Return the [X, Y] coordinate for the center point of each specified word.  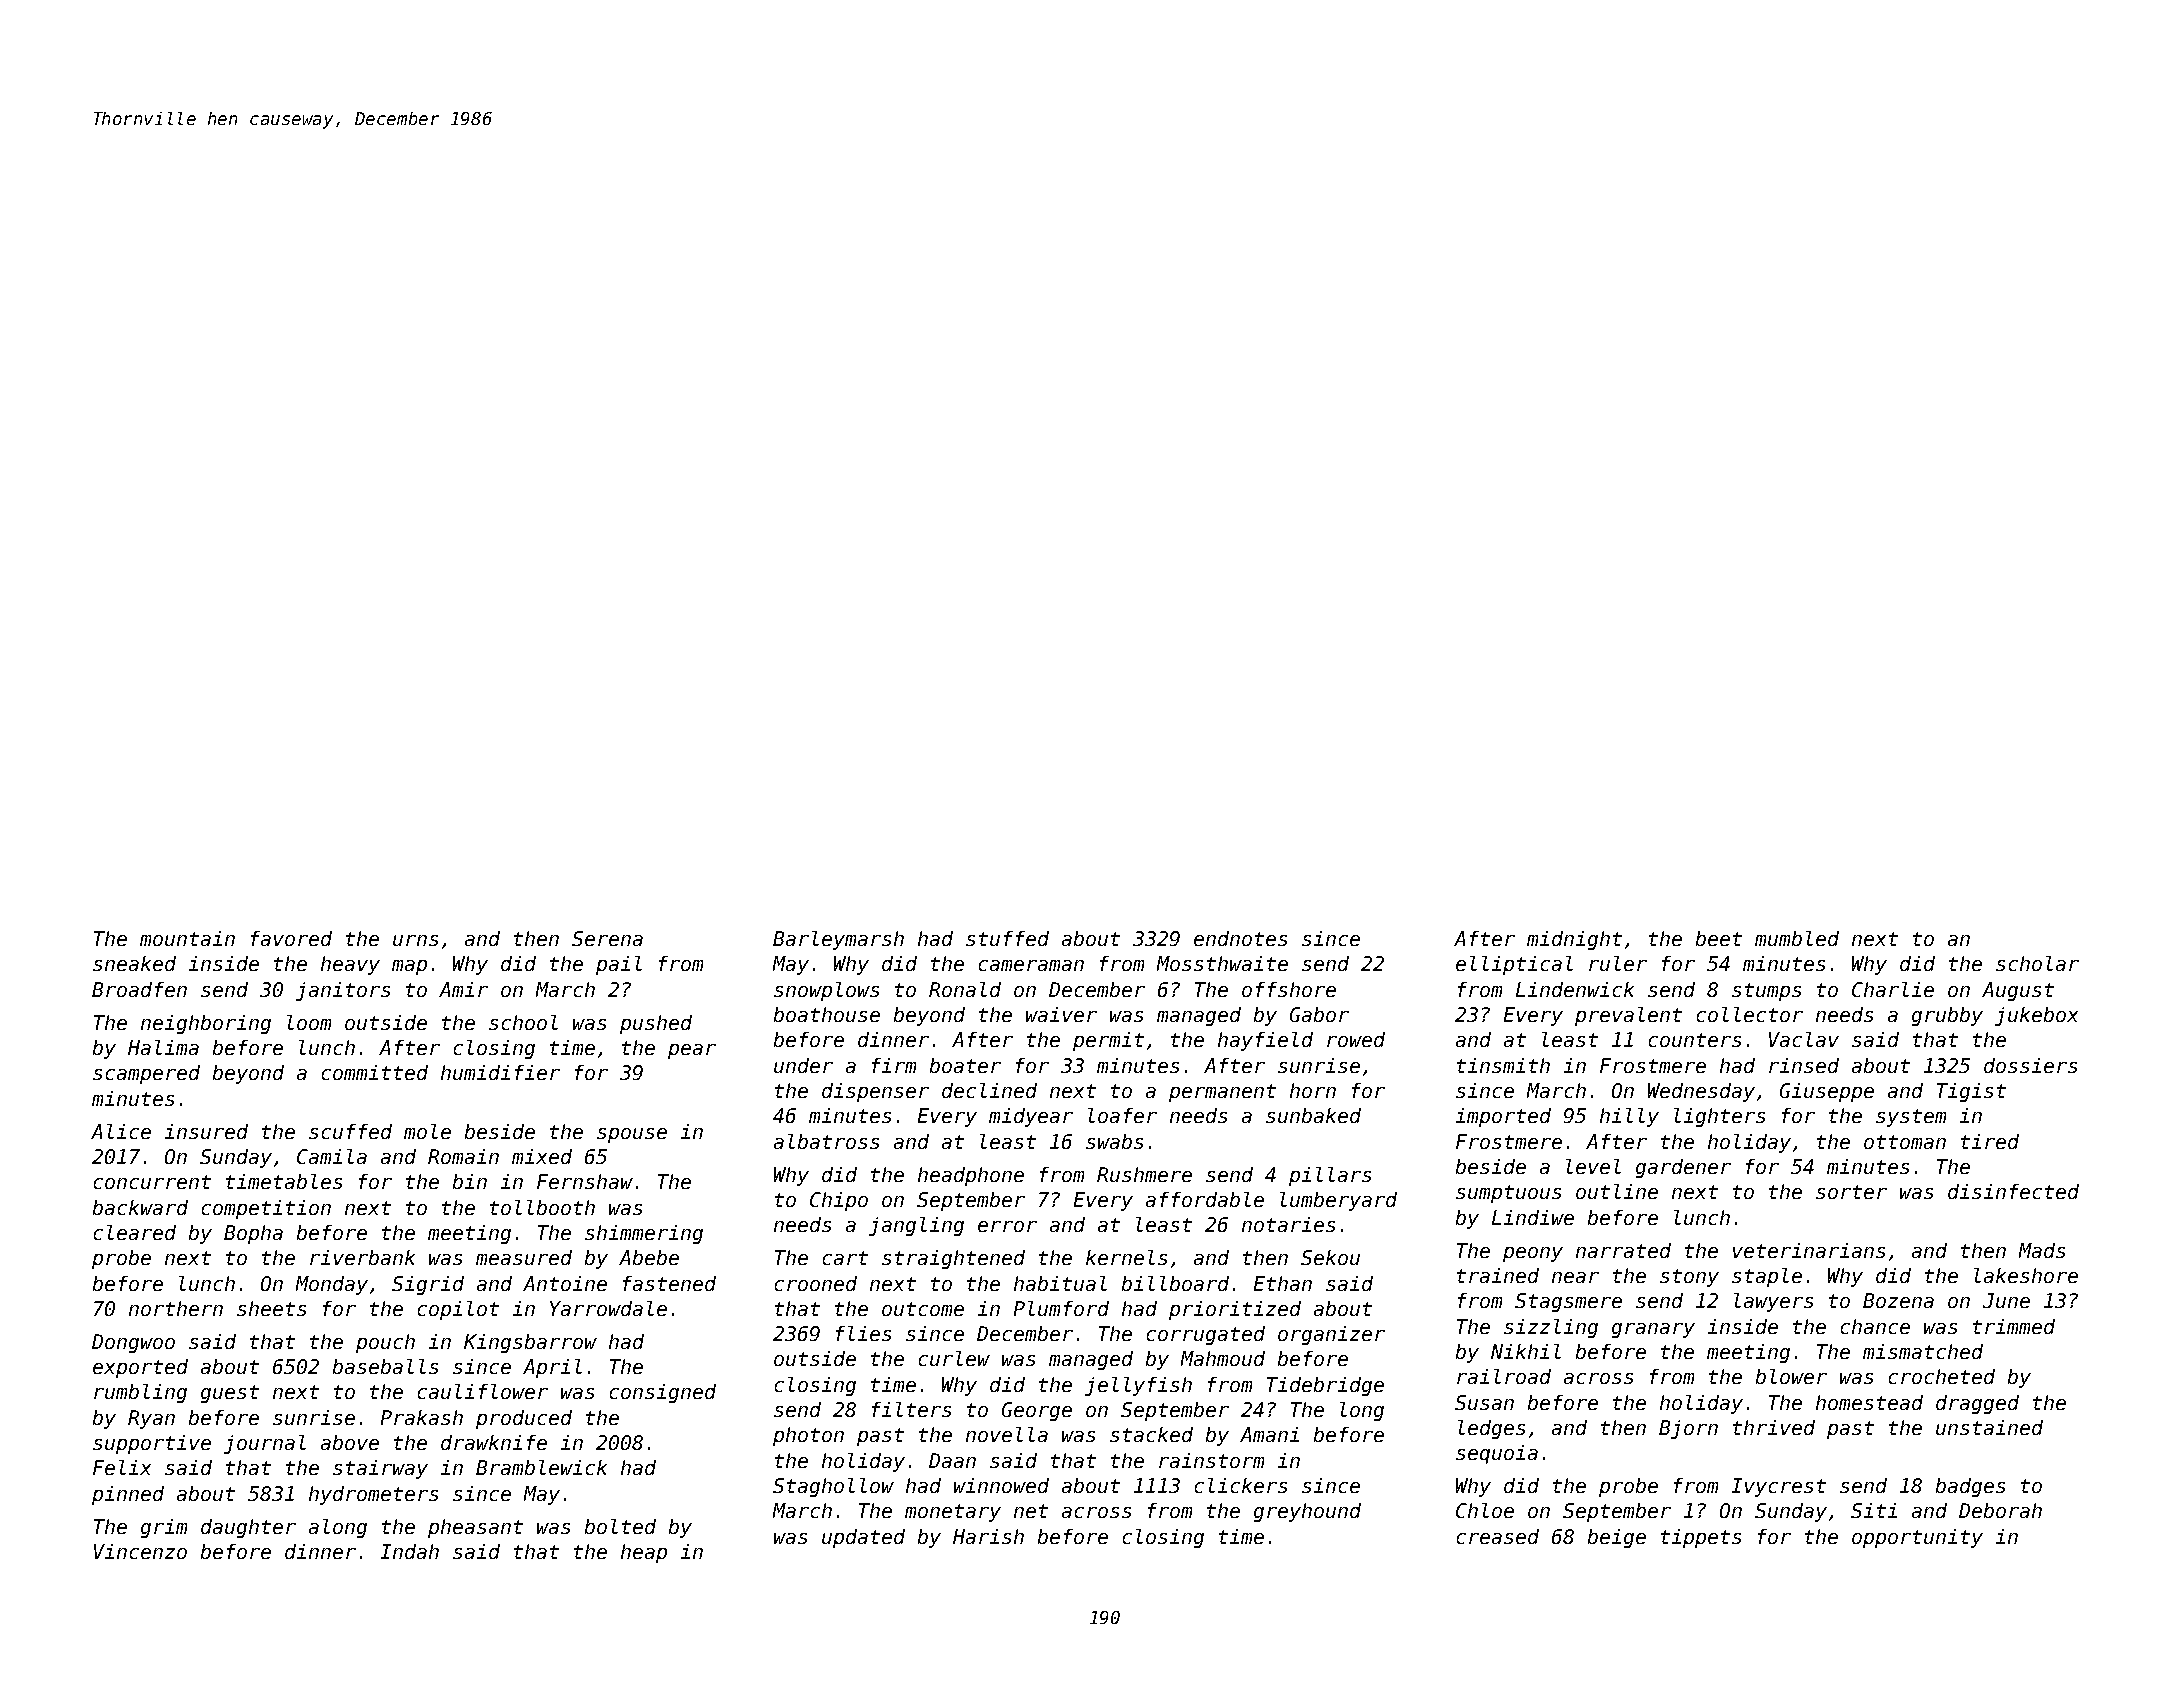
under [803, 1065]
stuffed [1007, 938]
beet [1719, 938]
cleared [135, 1232]
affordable [1205, 1199]
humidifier [500, 1072]
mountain [187, 938]
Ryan [151, 1419]
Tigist [1971, 1092]
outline [1617, 1191]
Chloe [1485, 1510]
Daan [952, 1460]
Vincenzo [140, 1551]
